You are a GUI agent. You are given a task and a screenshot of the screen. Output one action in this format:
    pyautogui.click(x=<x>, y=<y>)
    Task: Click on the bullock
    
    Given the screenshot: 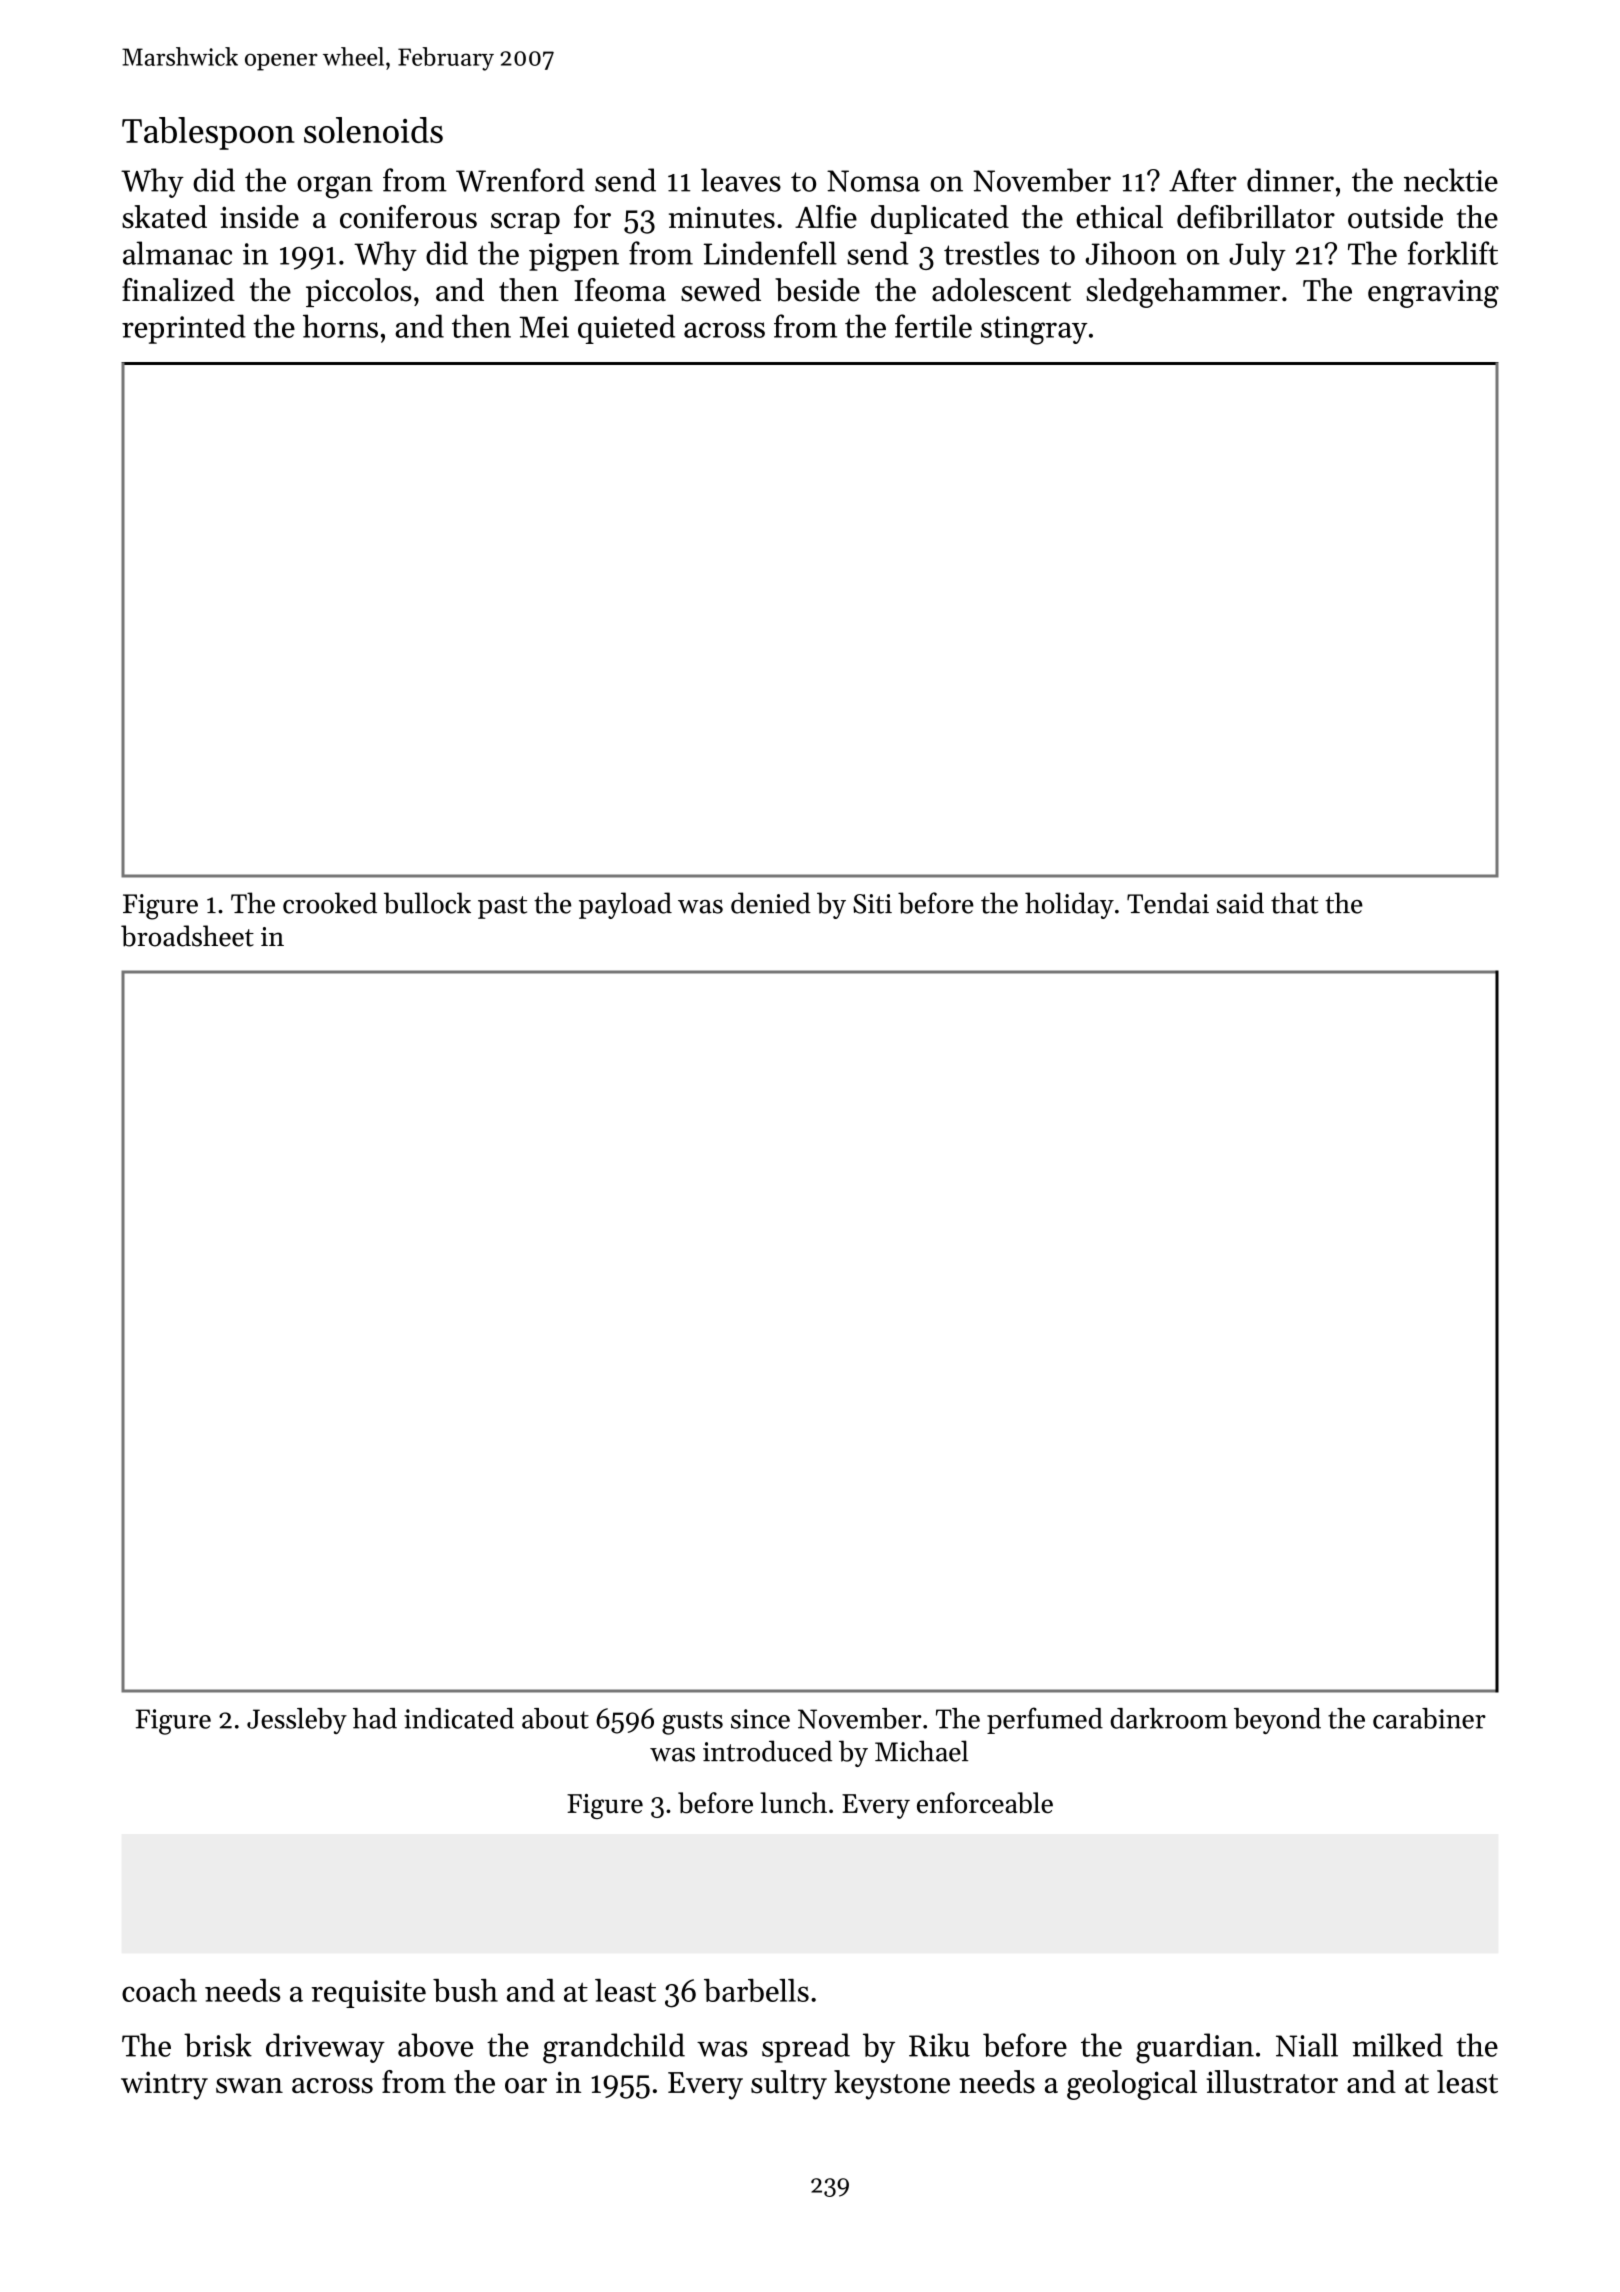 What is the action you would take?
    pyautogui.click(x=427, y=903)
